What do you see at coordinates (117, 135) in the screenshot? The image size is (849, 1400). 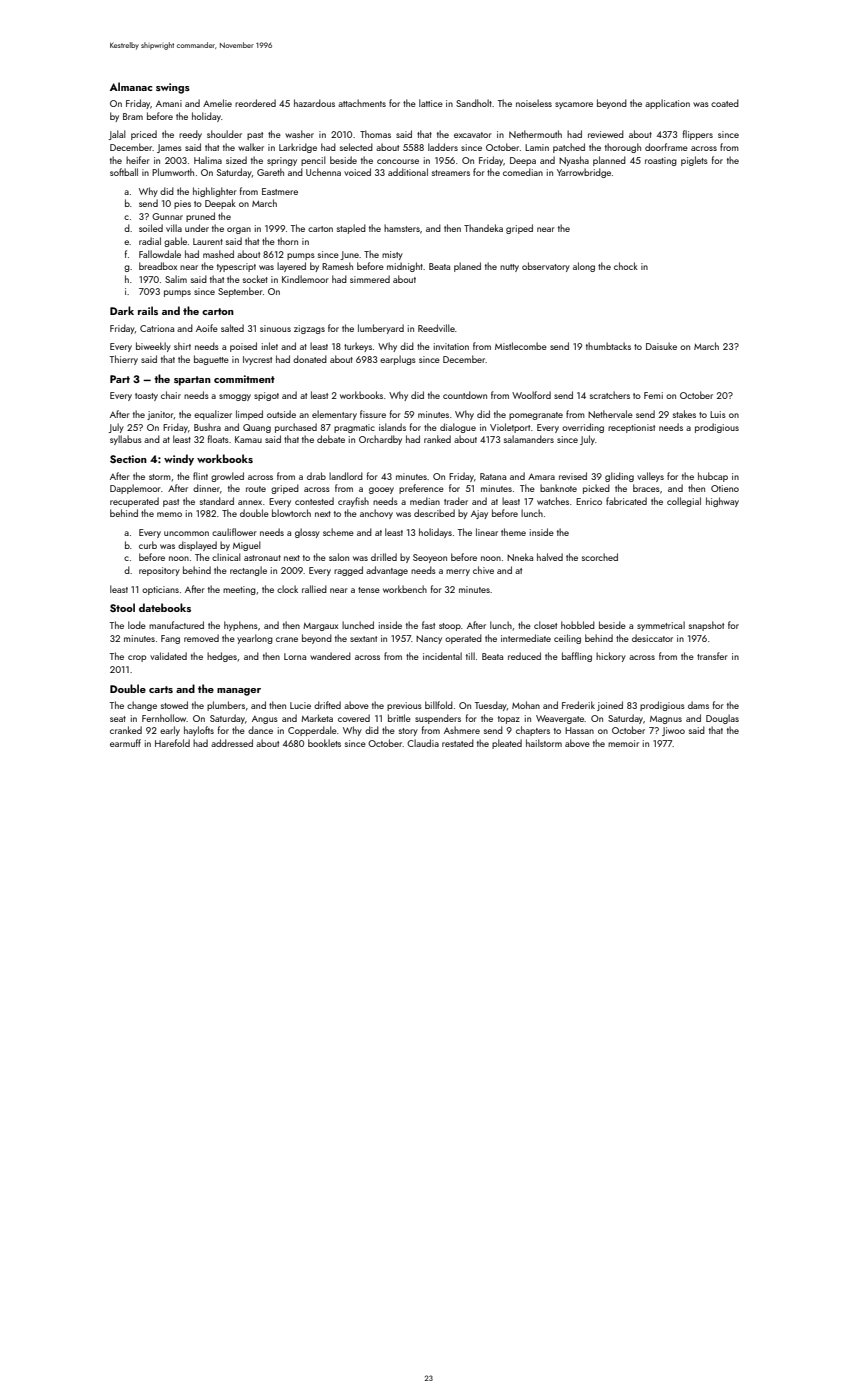 I see `Jalal` at bounding box center [117, 135].
